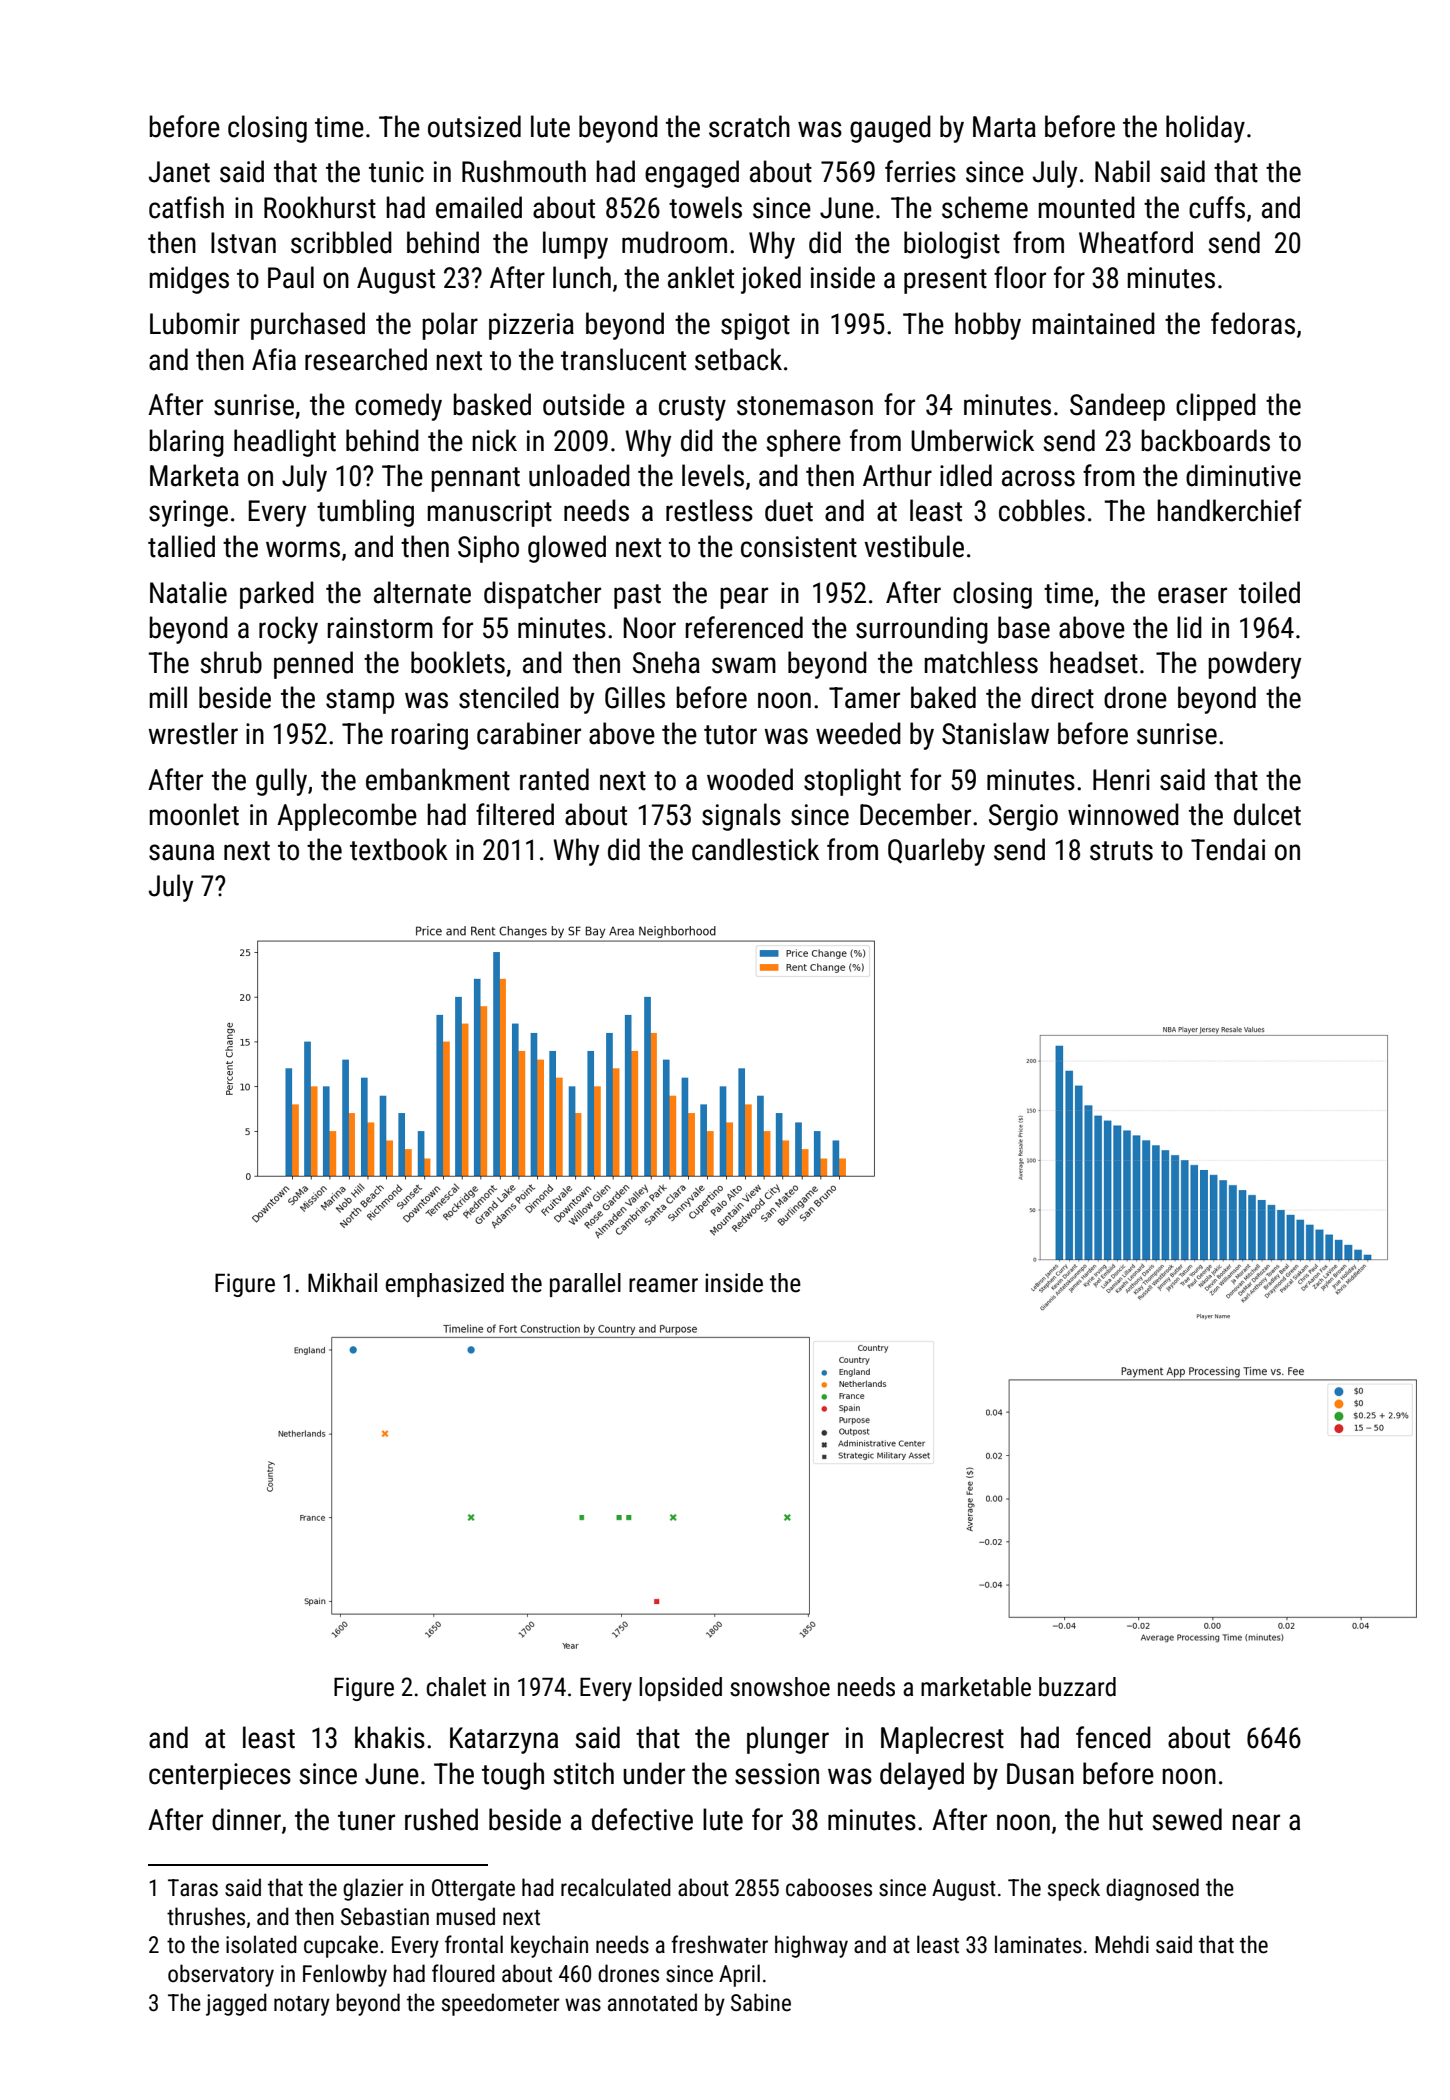 This screenshot has height=2100, width=1450. Describe the element at coordinates (342, 1283) in the screenshot. I see `Mikhail` at that location.
